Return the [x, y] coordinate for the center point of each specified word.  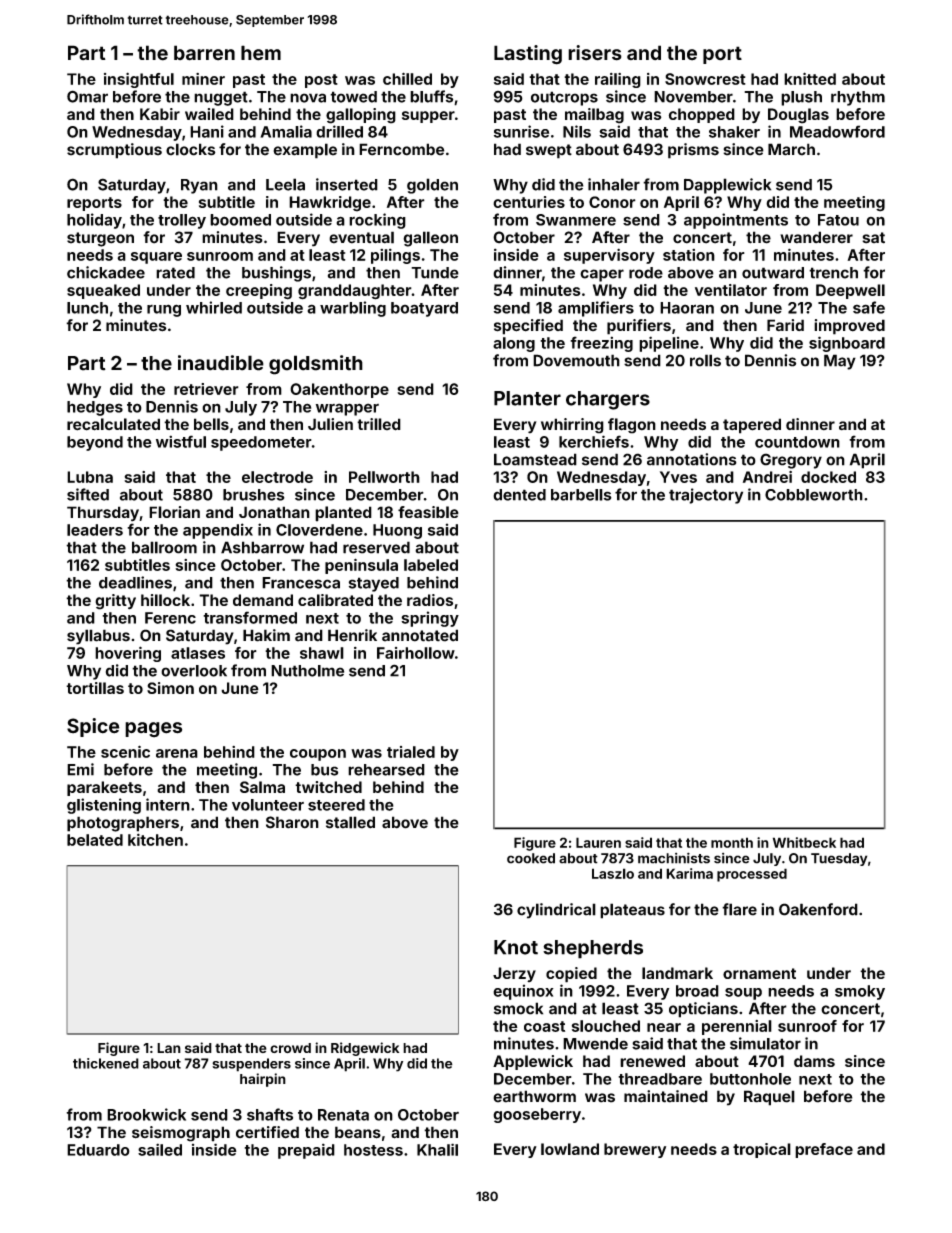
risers [595, 53]
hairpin [263, 1080]
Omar [87, 96]
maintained [666, 1096]
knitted [810, 78]
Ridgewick [365, 1049]
